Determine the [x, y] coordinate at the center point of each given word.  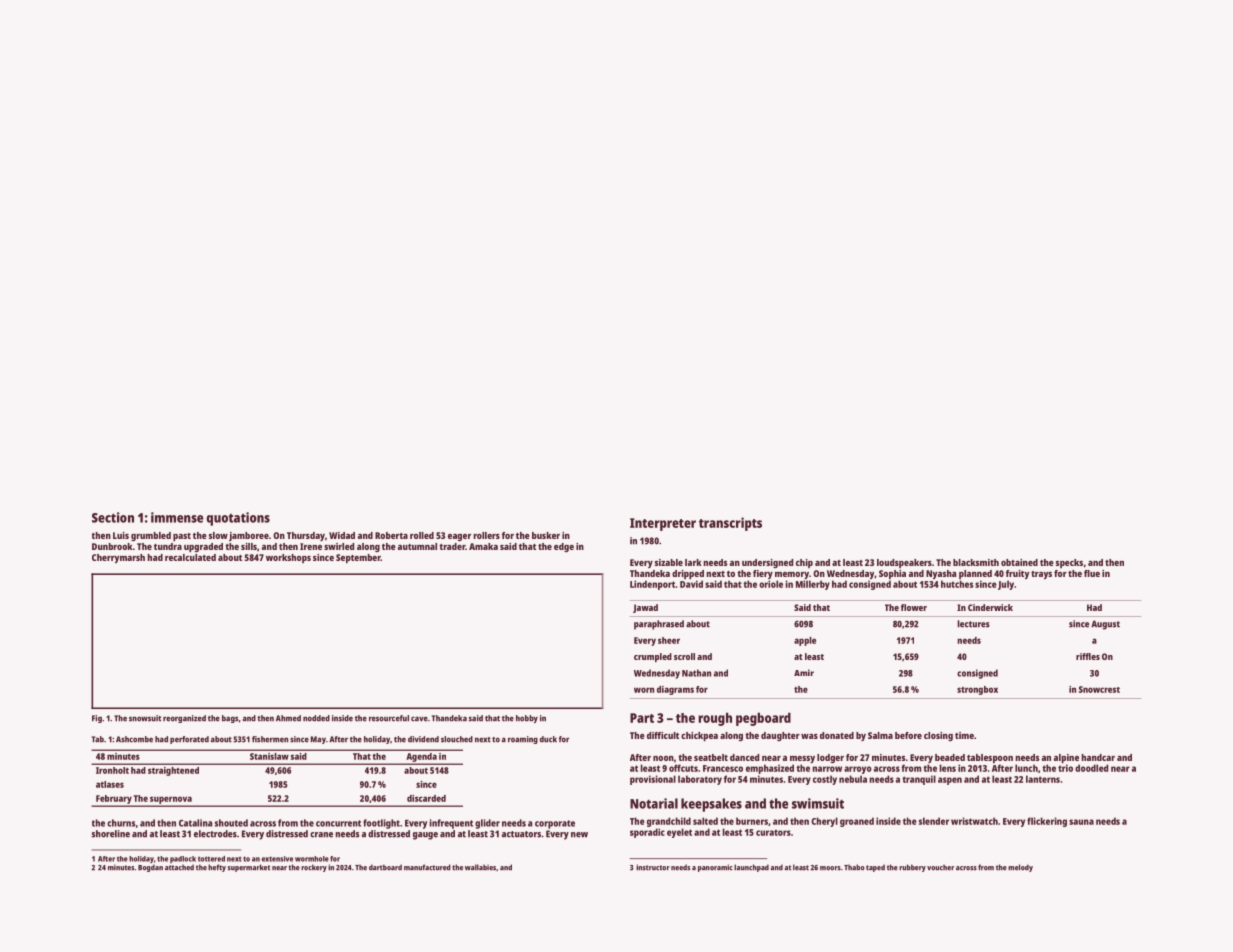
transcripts [730, 524]
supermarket [248, 868]
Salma [880, 735]
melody [1020, 868]
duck [548, 739]
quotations [238, 519]
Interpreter [663, 524]
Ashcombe [134, 739]
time [964, 735]
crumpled [653, 657]
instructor [653, 867]
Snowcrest [1099, 689]
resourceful [389, 718]
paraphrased [659, 625]
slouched [457, 739]
